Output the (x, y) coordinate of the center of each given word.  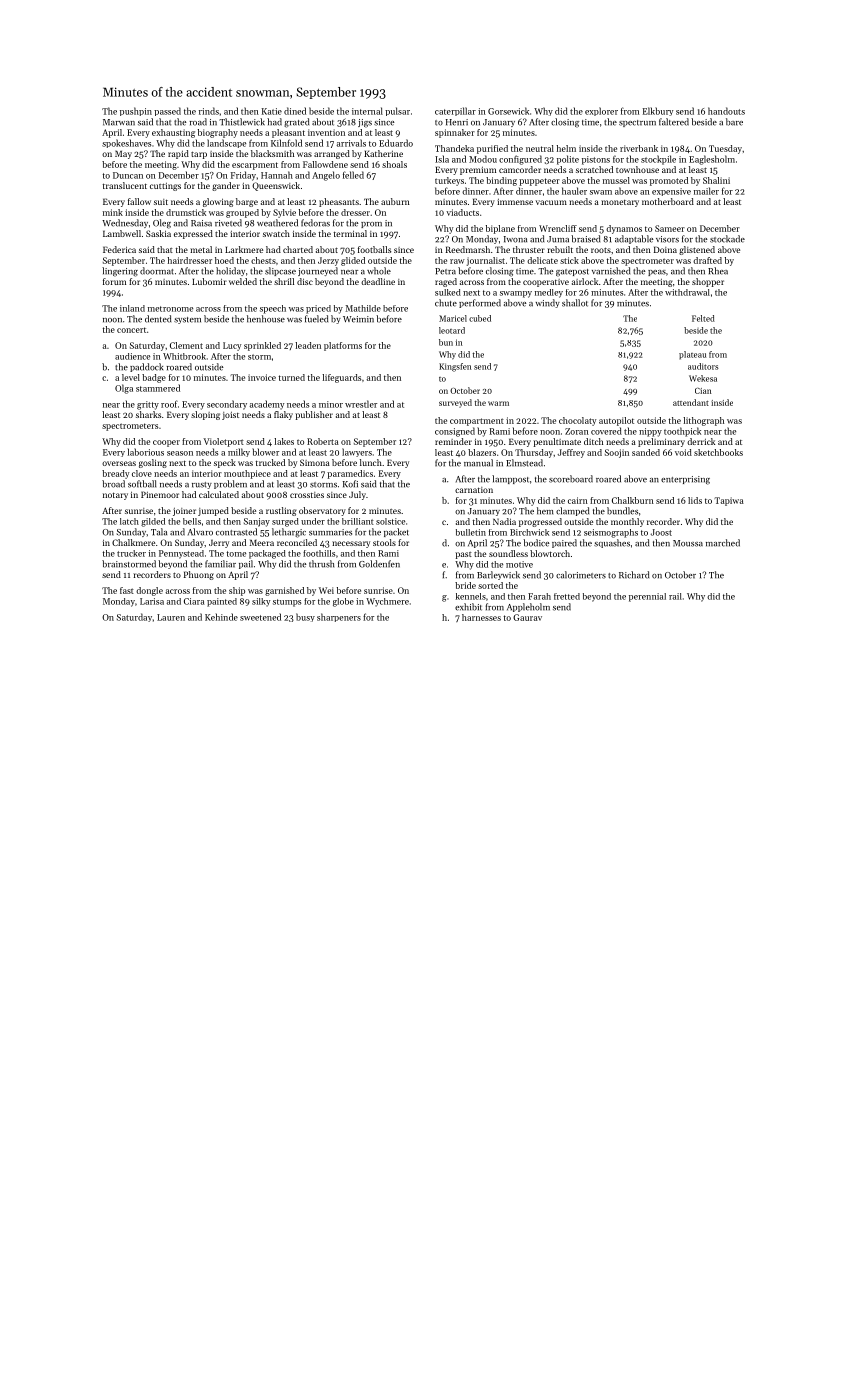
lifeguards (342, 378)
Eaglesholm (712, 160)
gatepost (572, 273)
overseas (119, 463)
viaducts (462, 212)
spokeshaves (126, 143)
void (683, 452)
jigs (365, 123)
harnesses (481, 617)
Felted (703, 318)
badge (154, 378)
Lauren (171, 617)
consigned (455, 432)
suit (161, 202)
